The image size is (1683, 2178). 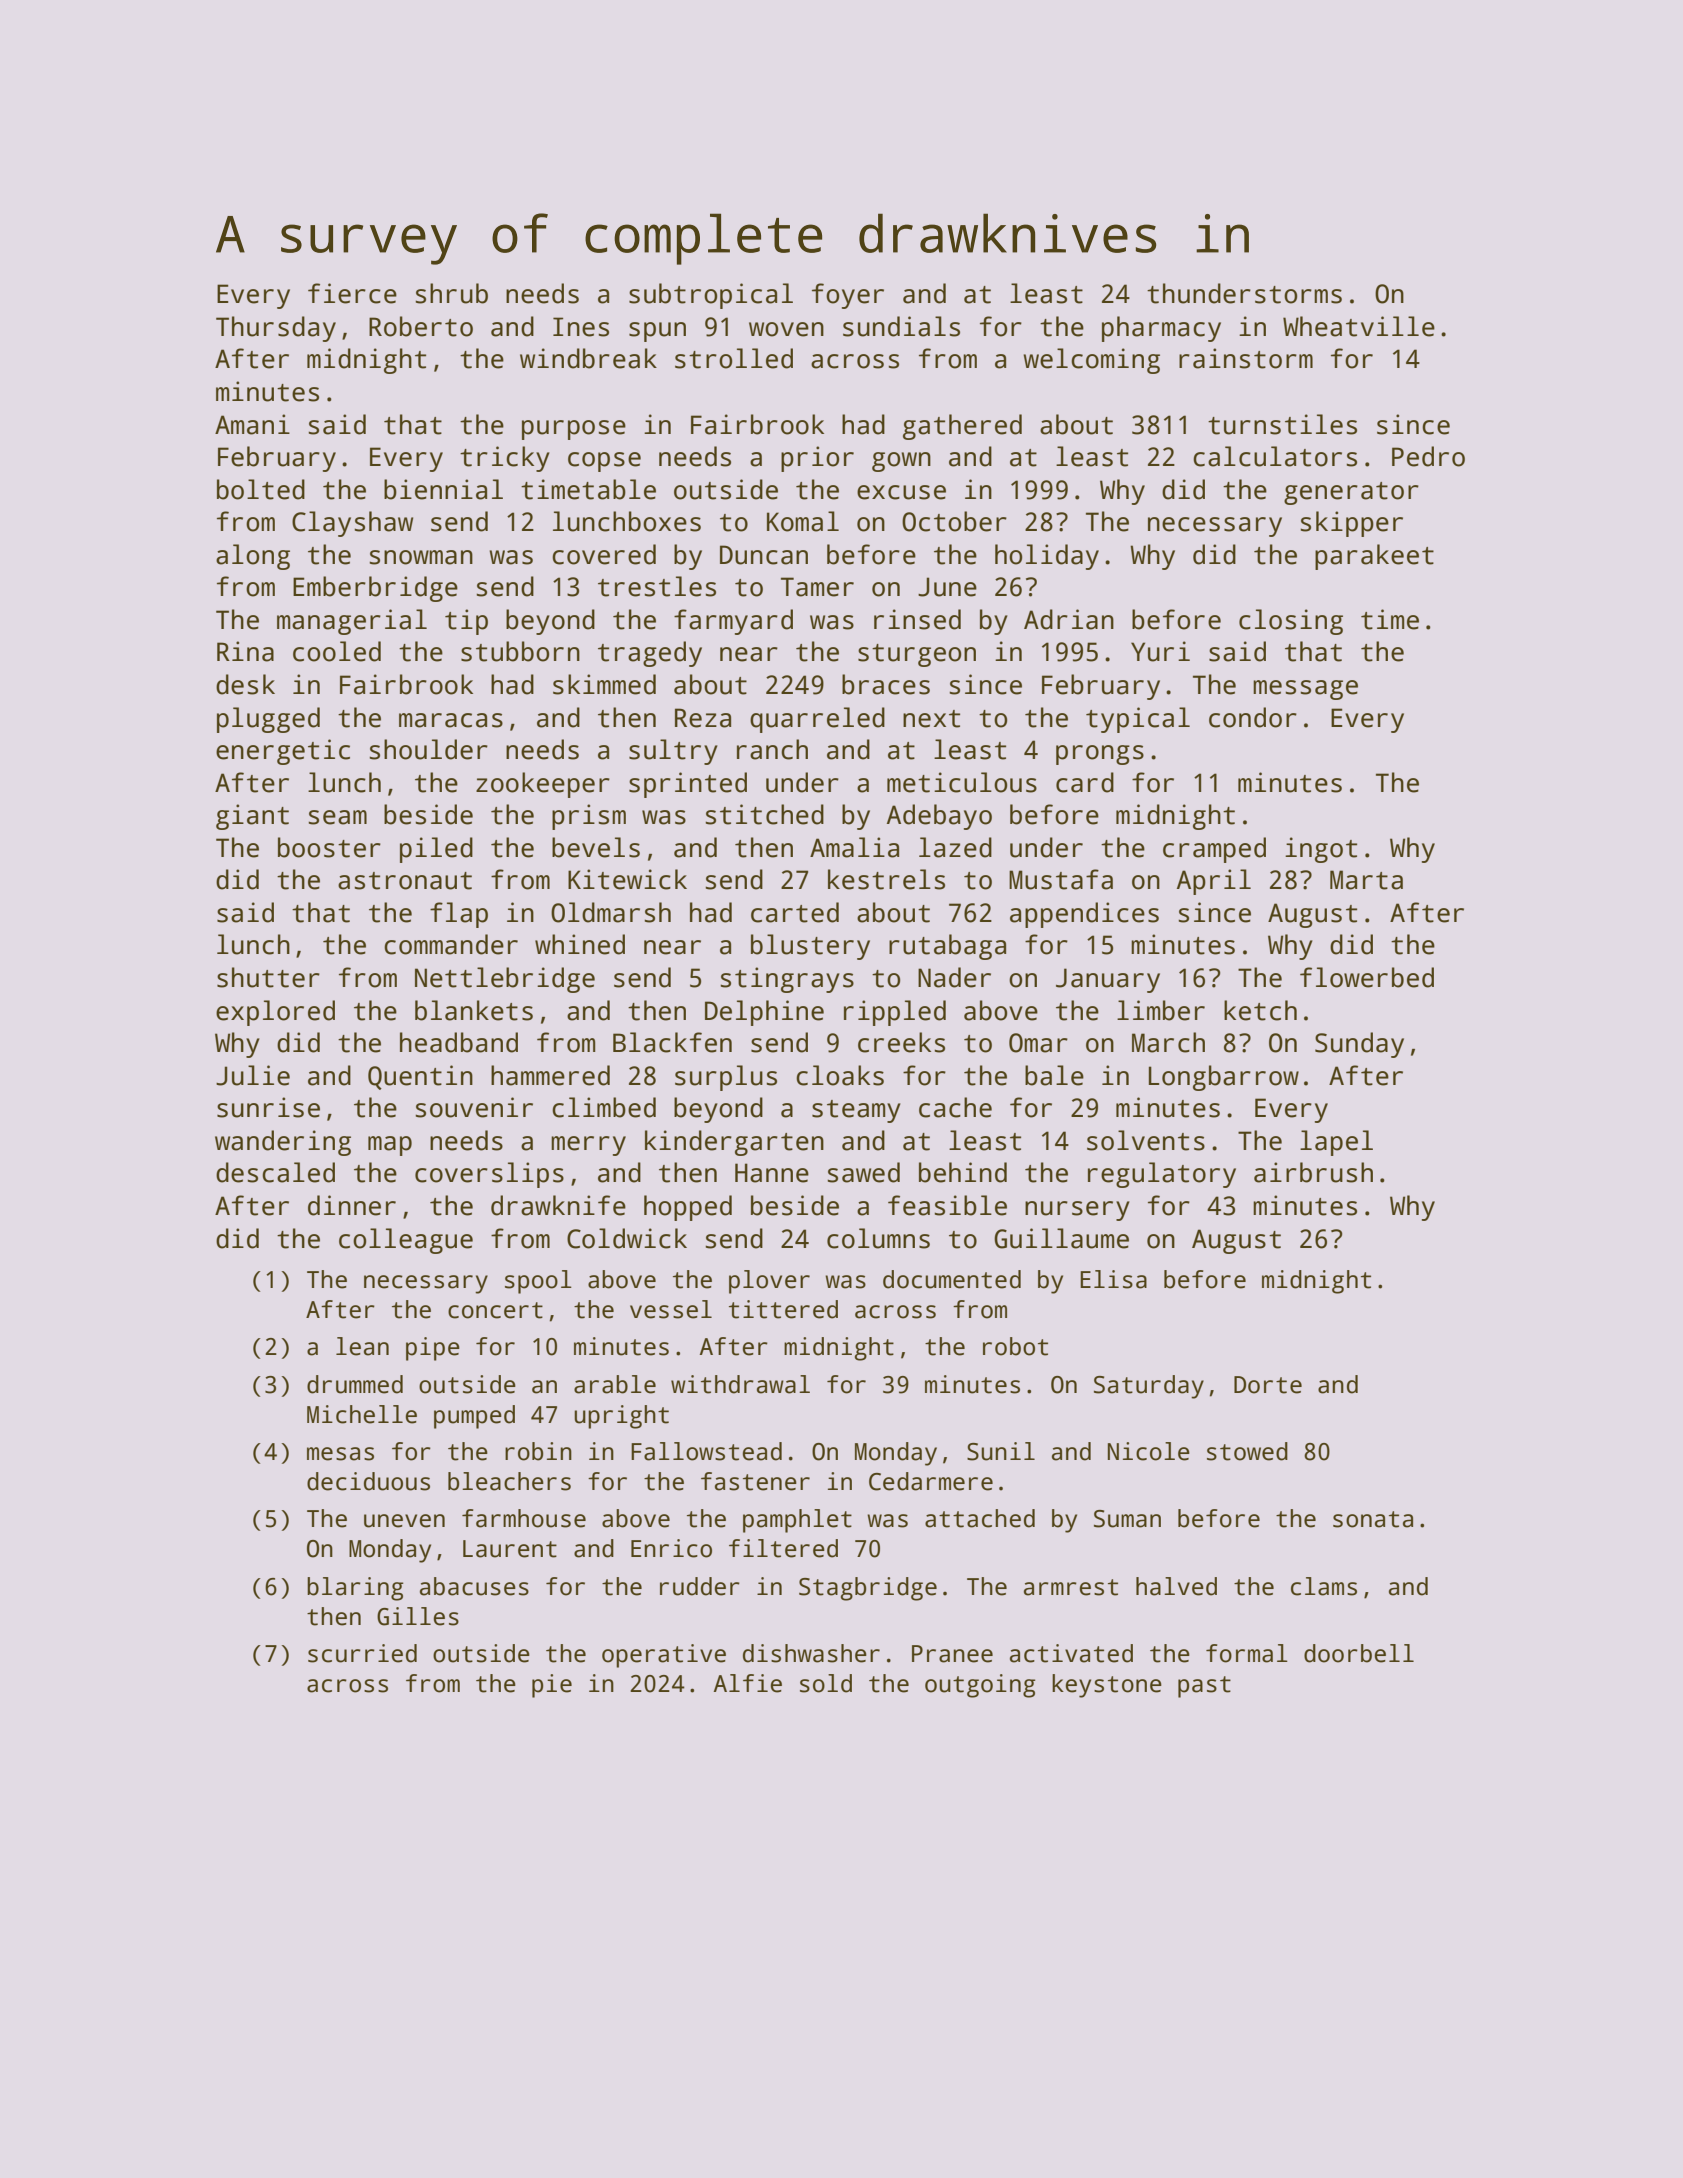 What do you see at coordinates (901, 492) in the screenshot?
I see `excuse` at bounding box center [901, 492].
